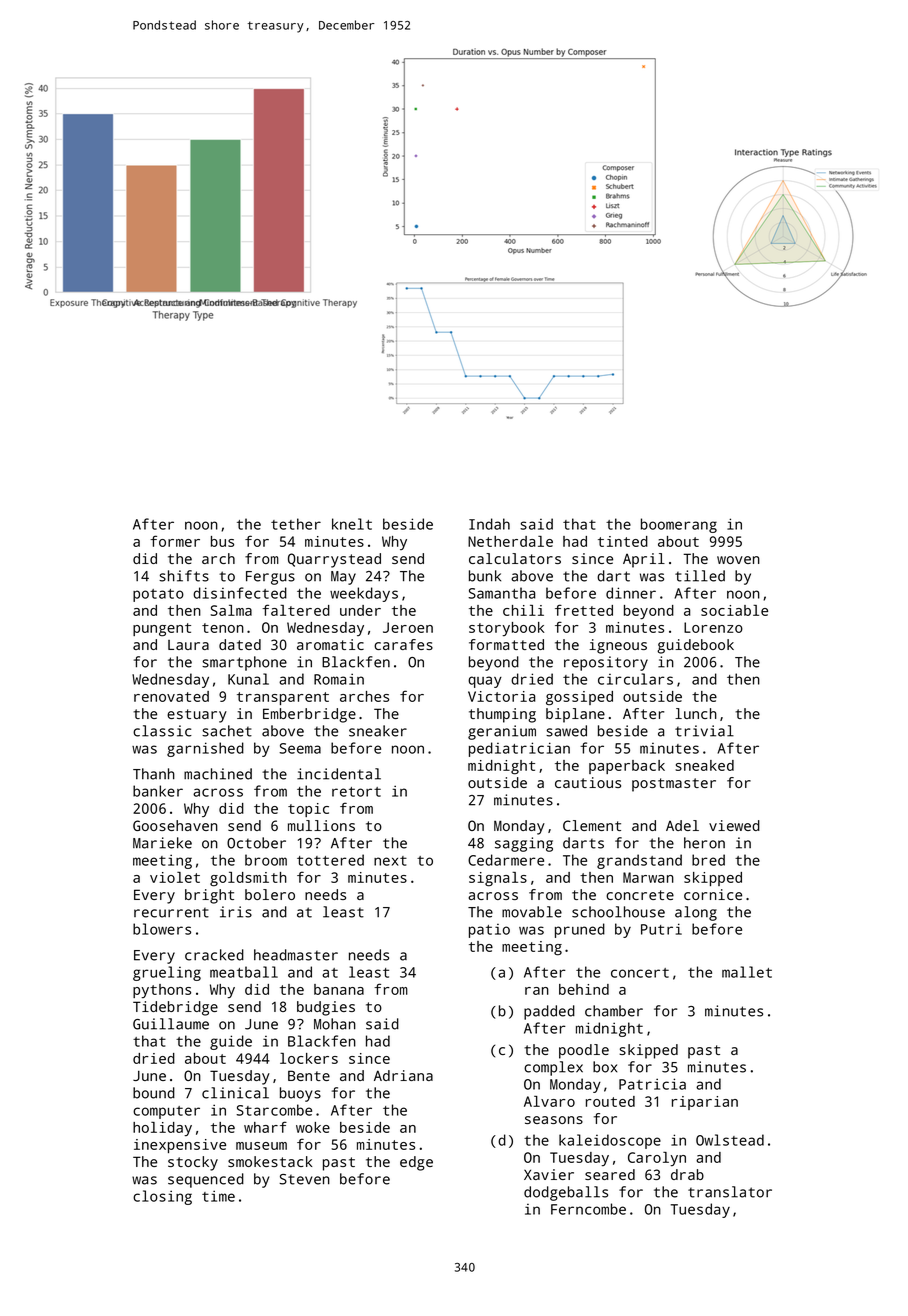 Image resolution: width=908 pixels, height=1316 pixels. Describe the element at coordinates (309, 1058) in the image. I see `lockers` at that location.
